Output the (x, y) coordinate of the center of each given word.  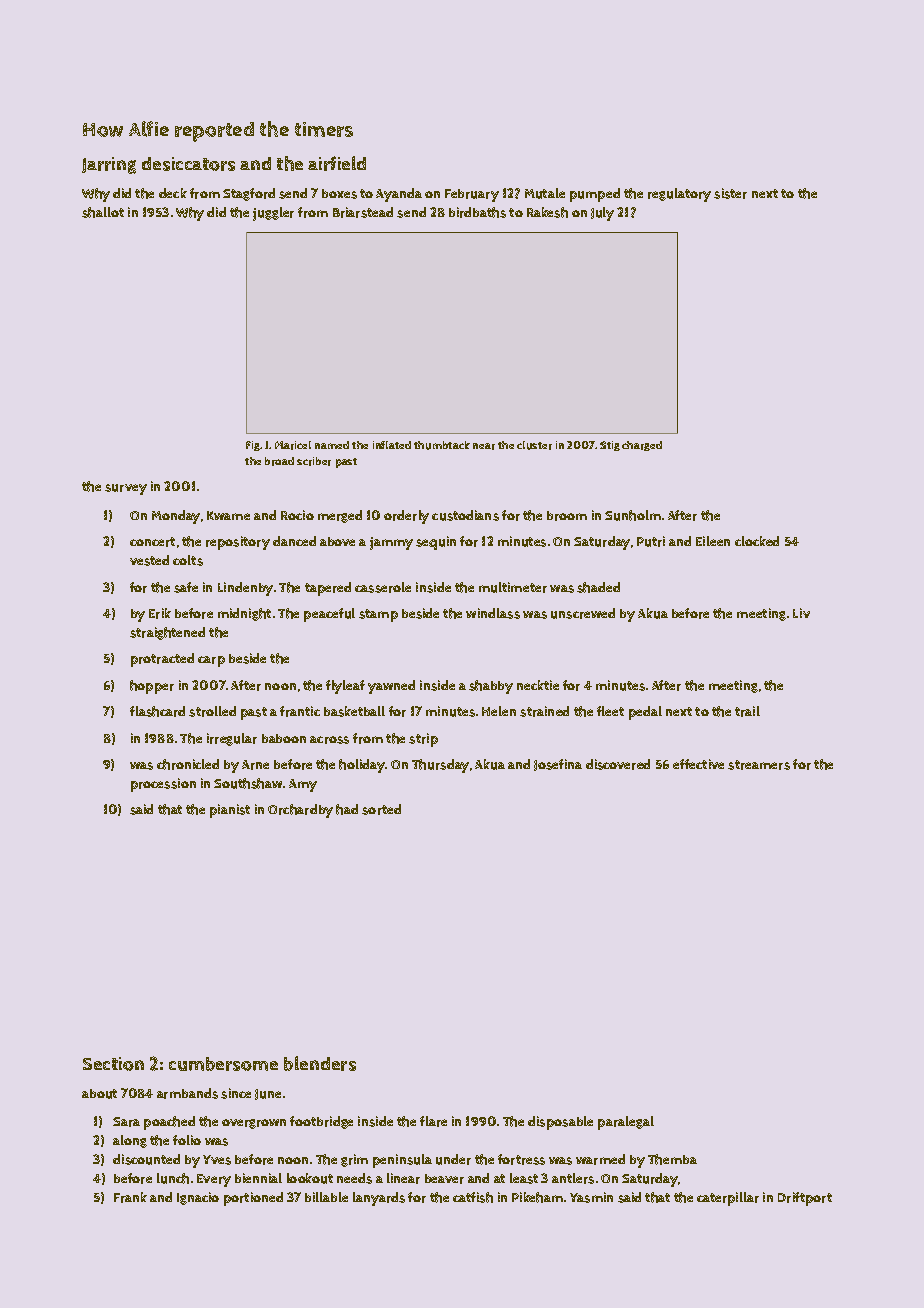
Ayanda (399, 195)
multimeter (513, 587)
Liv (801, 613)
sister (730, 193)
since (236, 1093)
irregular (232, 739)
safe (186, 587)
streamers (759, 765)
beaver (444, 1179)
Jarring (109, 165)
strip (423, 740)
